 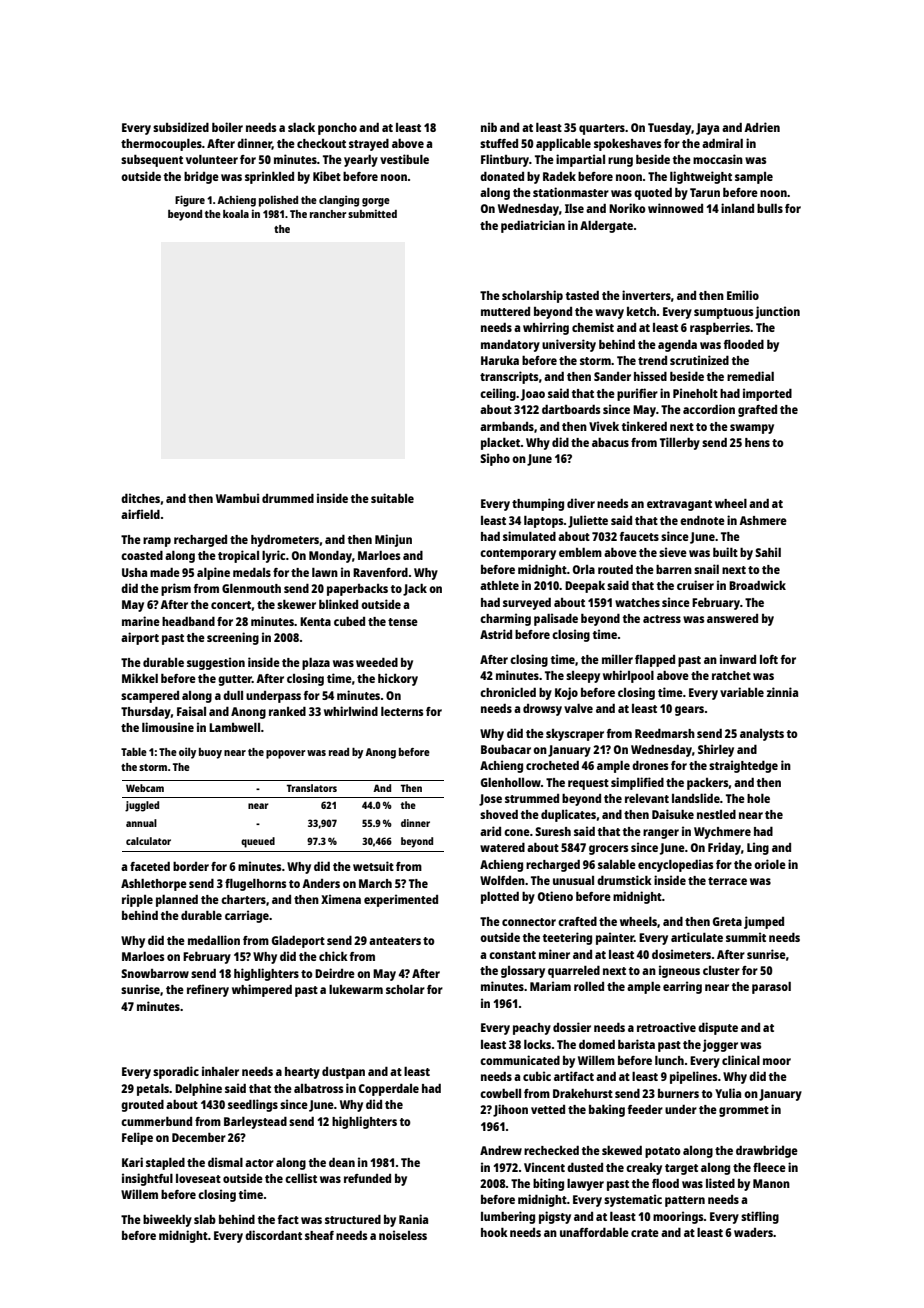 I want to click on Wambui, so click(x=237, y=498).
